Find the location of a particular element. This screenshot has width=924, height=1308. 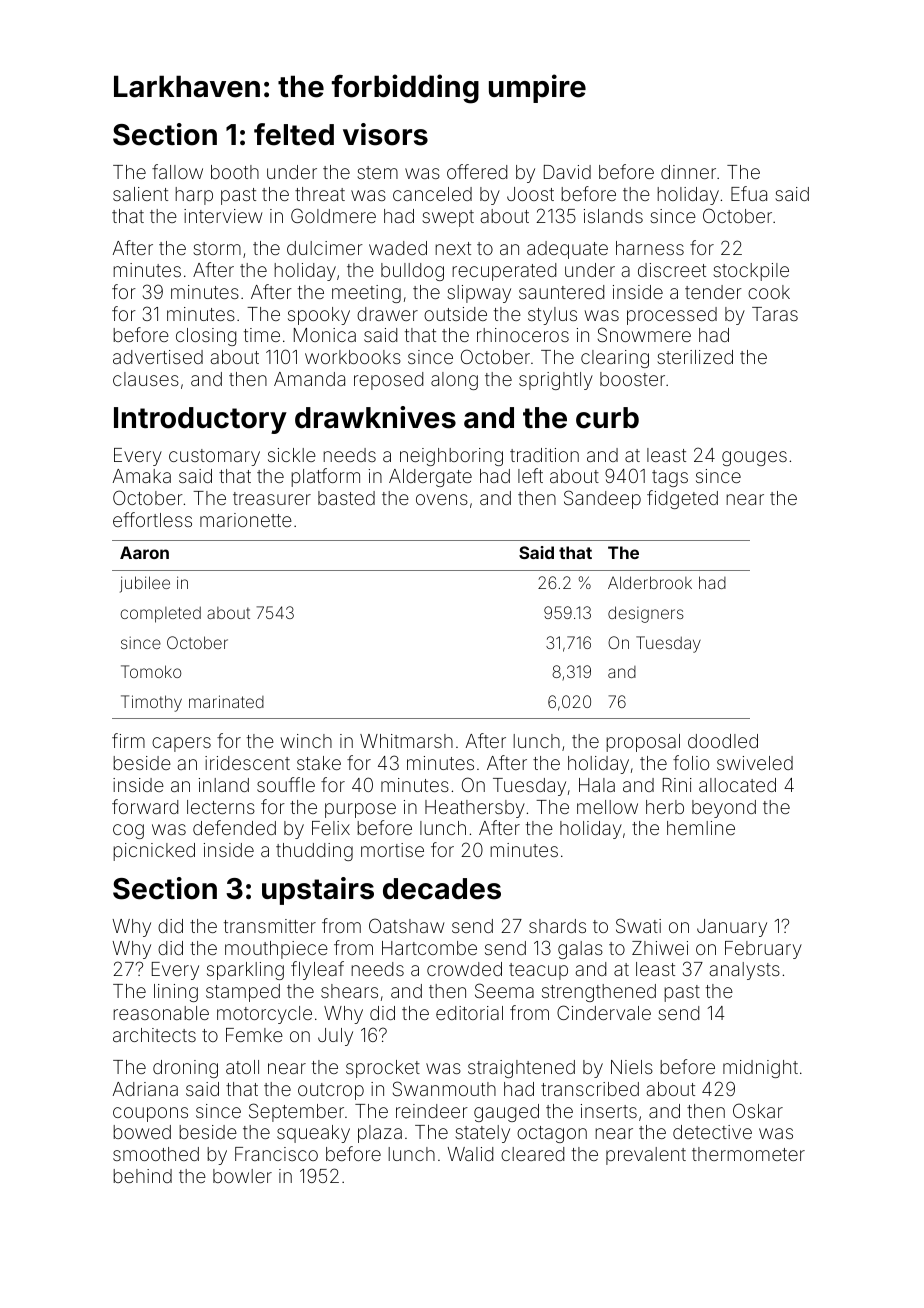

picnicked is located at coordinates (154, 852).
